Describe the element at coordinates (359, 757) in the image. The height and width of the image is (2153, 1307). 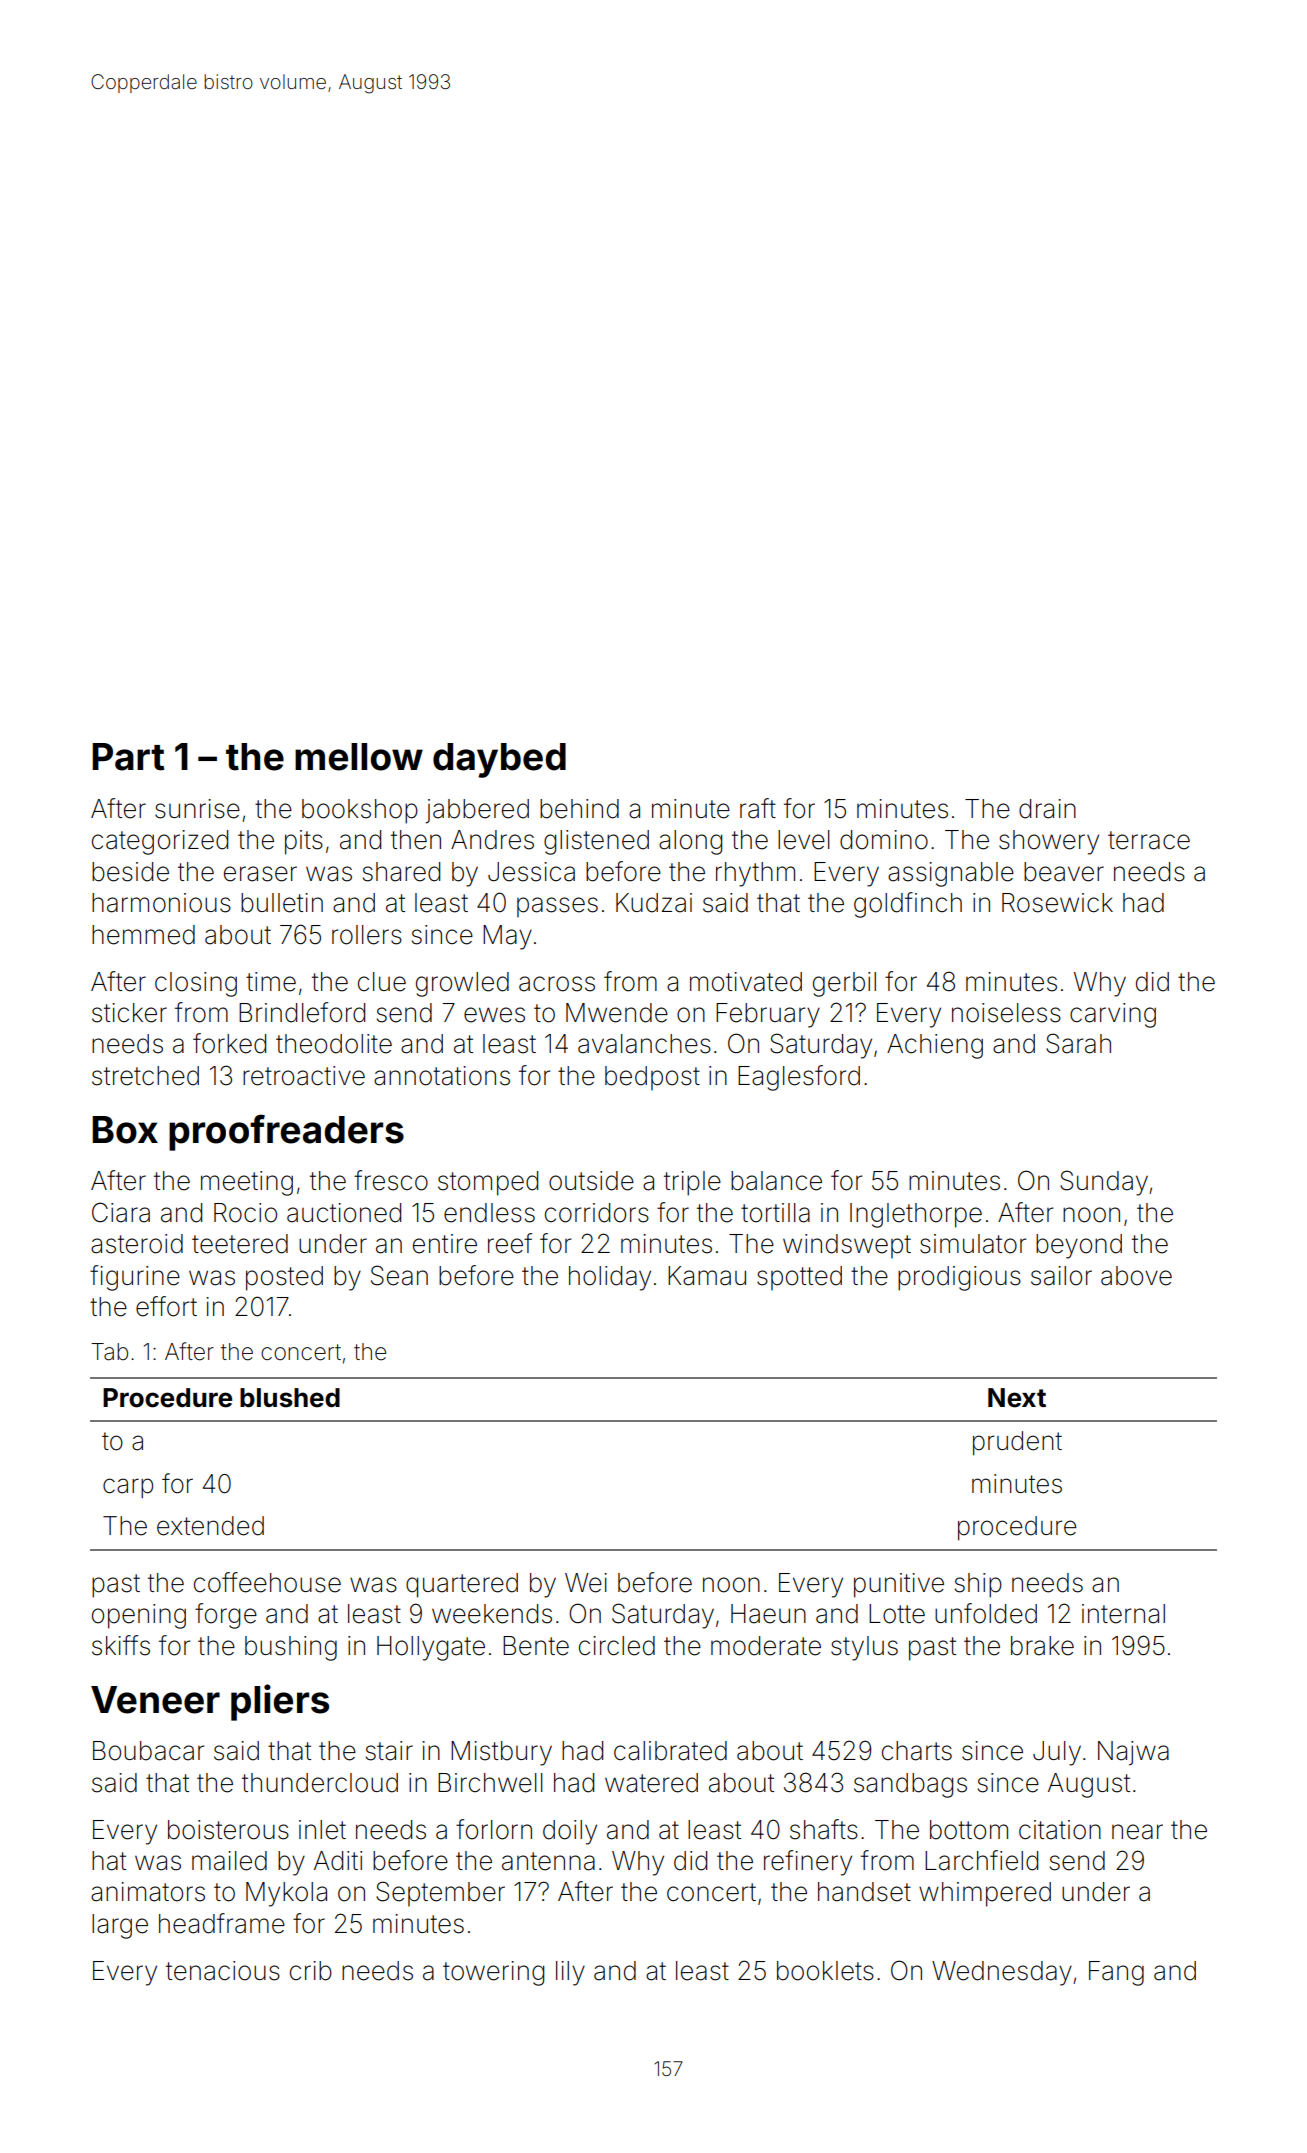
I see `mellow` at that location.
